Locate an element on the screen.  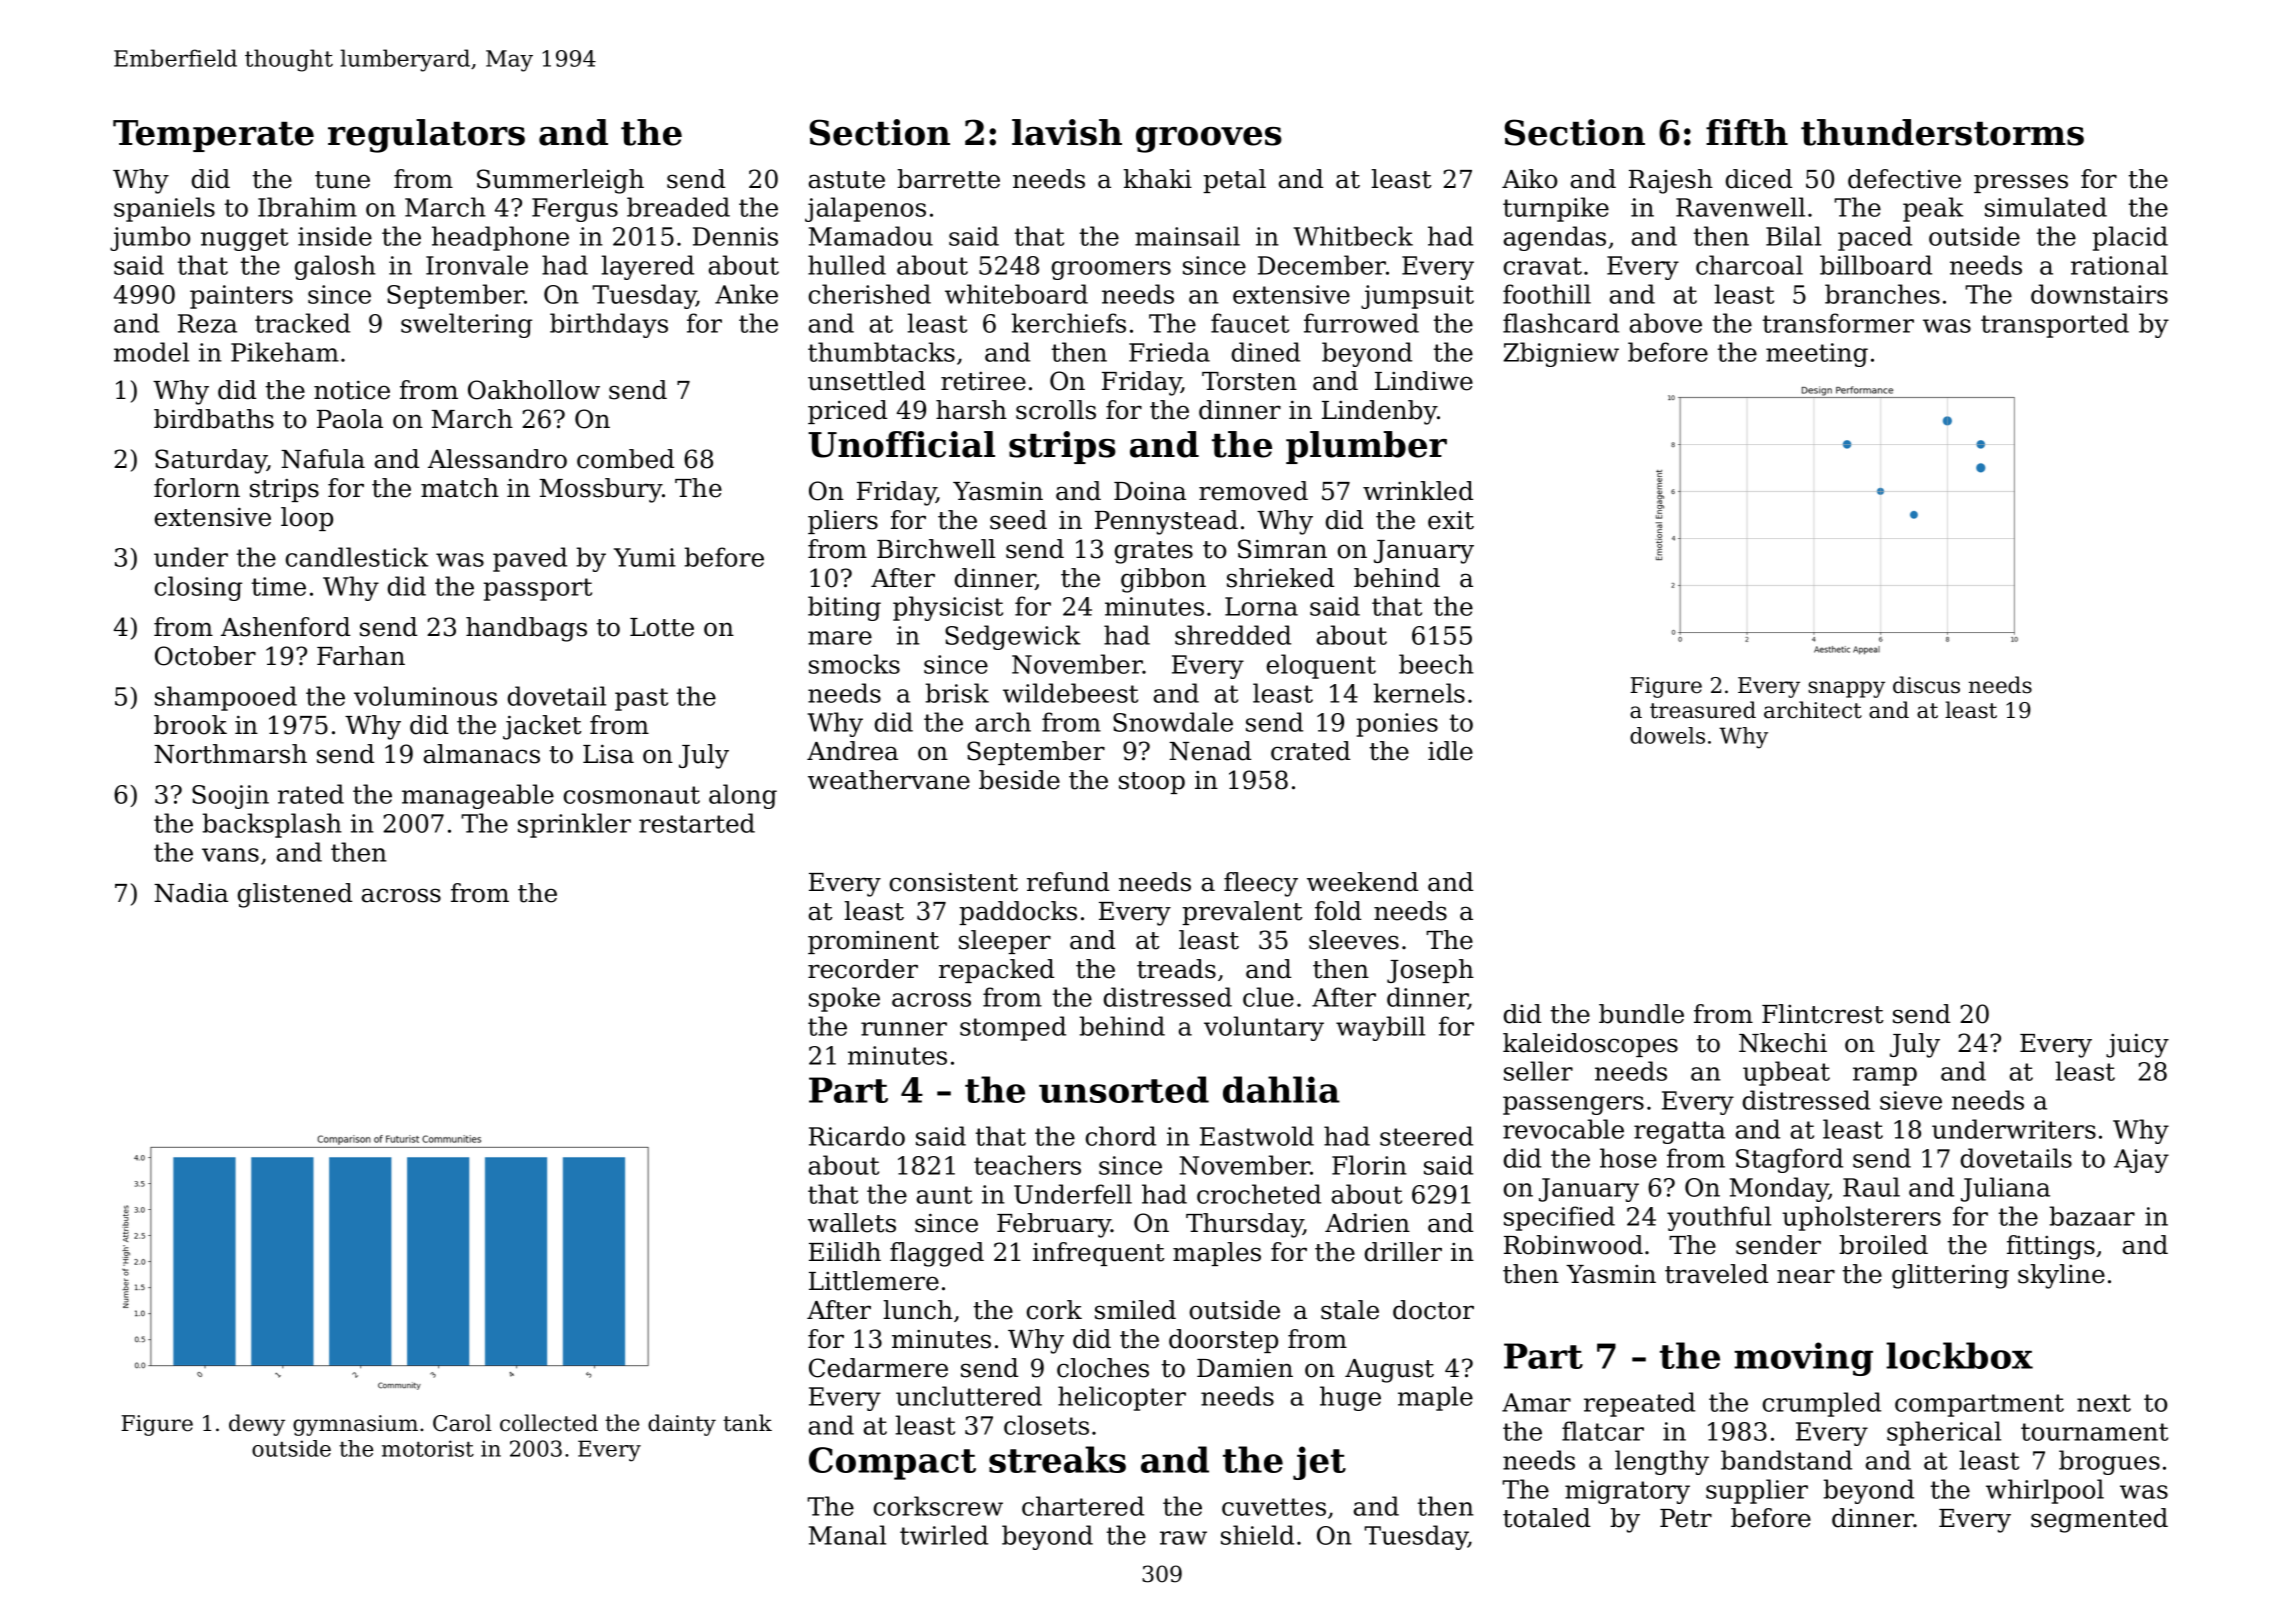
gymnasium is located at coordinates (355, 1425).
